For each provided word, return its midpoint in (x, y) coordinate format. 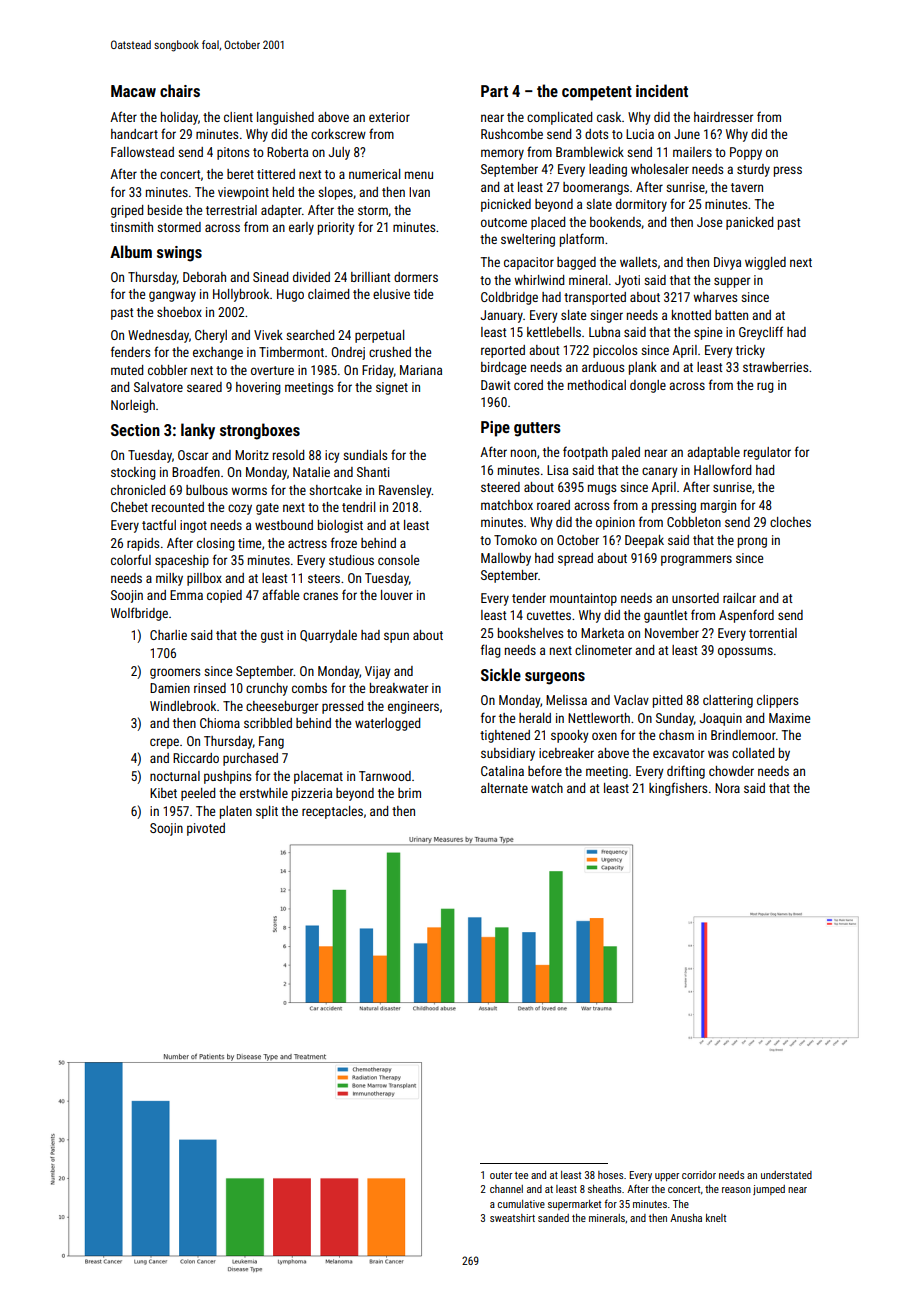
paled (626, 453)
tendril (358, 507)
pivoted (206, 829)
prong (752, 542)
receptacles (332, 812)
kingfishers (678, 789)
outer (501, 1175)
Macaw (133, 91)
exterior (389, 117)
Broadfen (196, 471)
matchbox (507, 505)
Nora (727, 788)
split (267, 812)
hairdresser (723, 117)
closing (216, 544)
